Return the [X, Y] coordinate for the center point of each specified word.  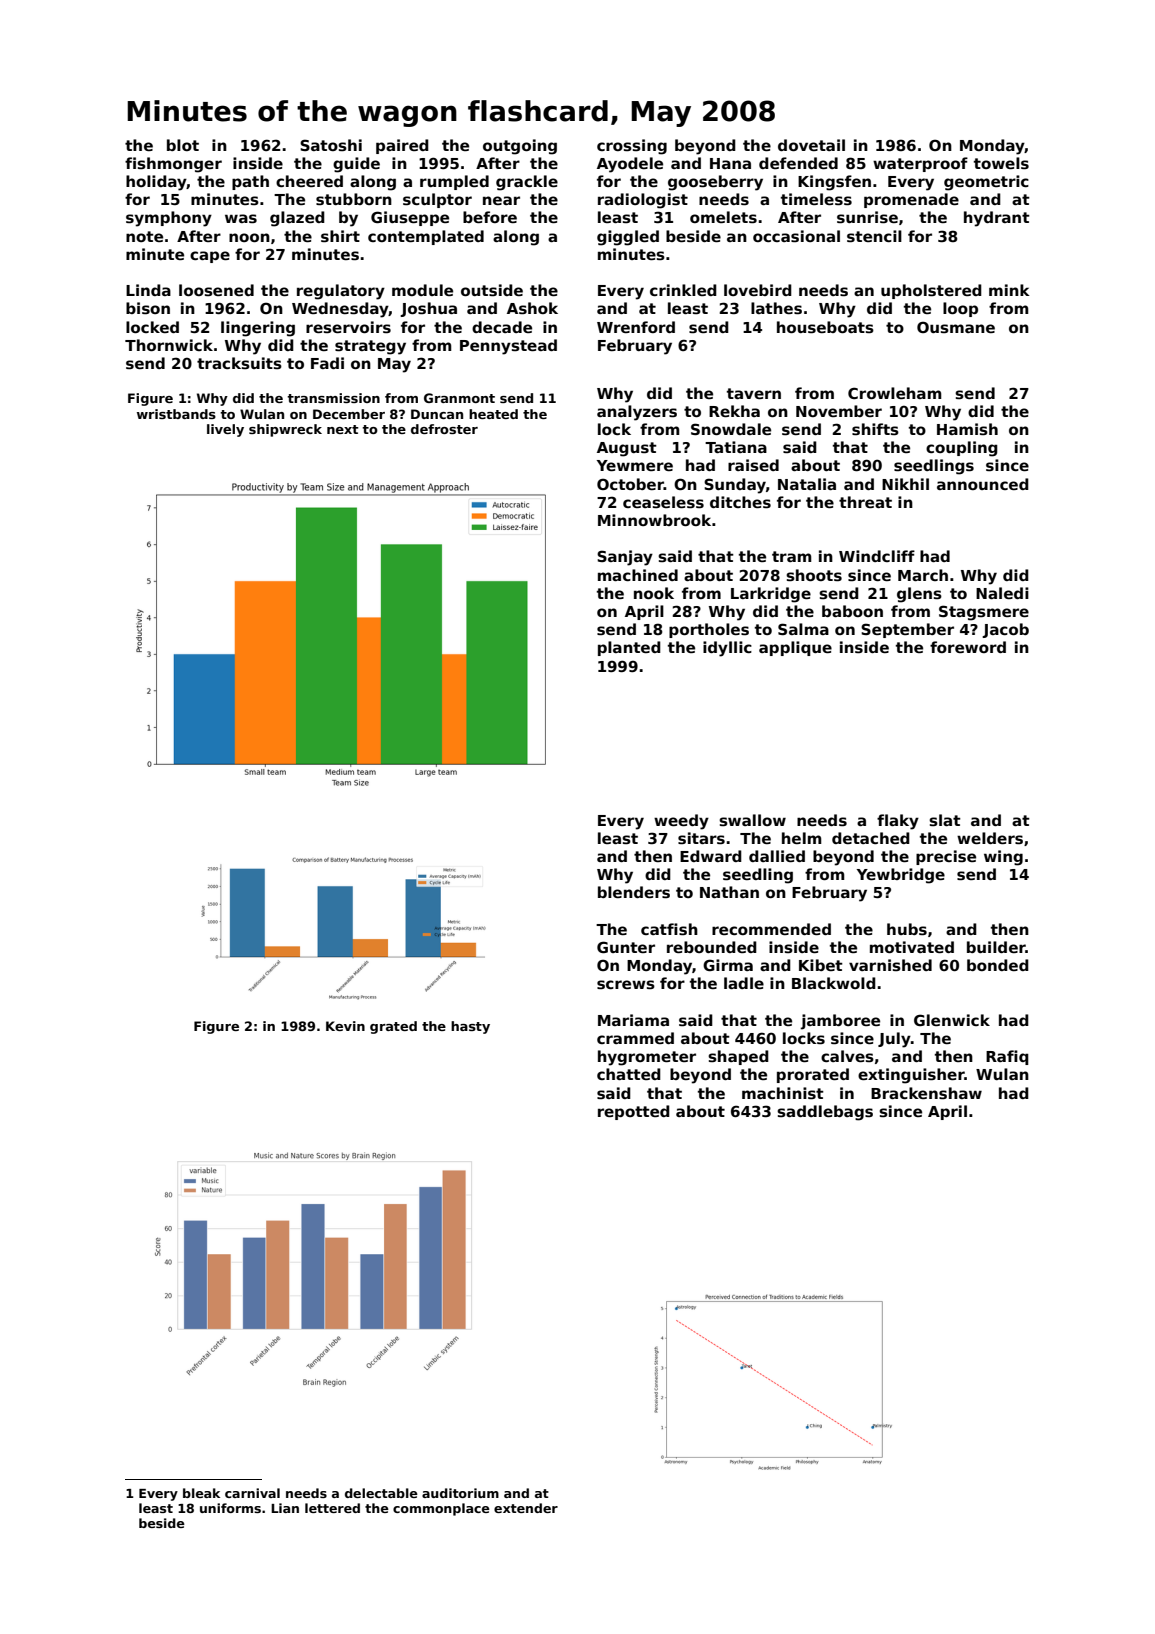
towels [1001, 163]
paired [402, 146]
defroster [444, 429]
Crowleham [895, 393]
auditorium [460, 1493]
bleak [201, 1493]
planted [629, 648]
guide [356, 165]
